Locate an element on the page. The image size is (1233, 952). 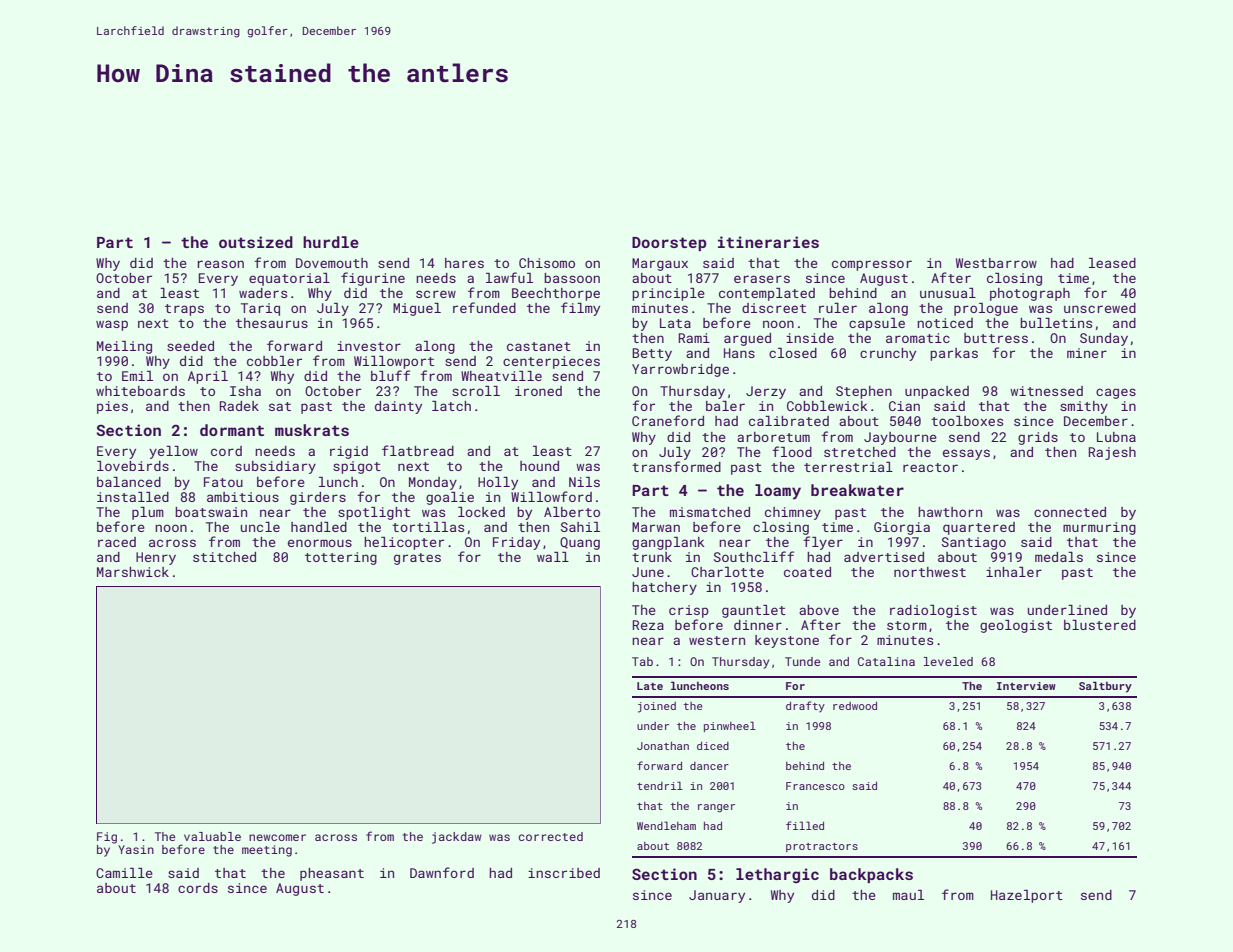
wall is located at coordinates (553, 557).
